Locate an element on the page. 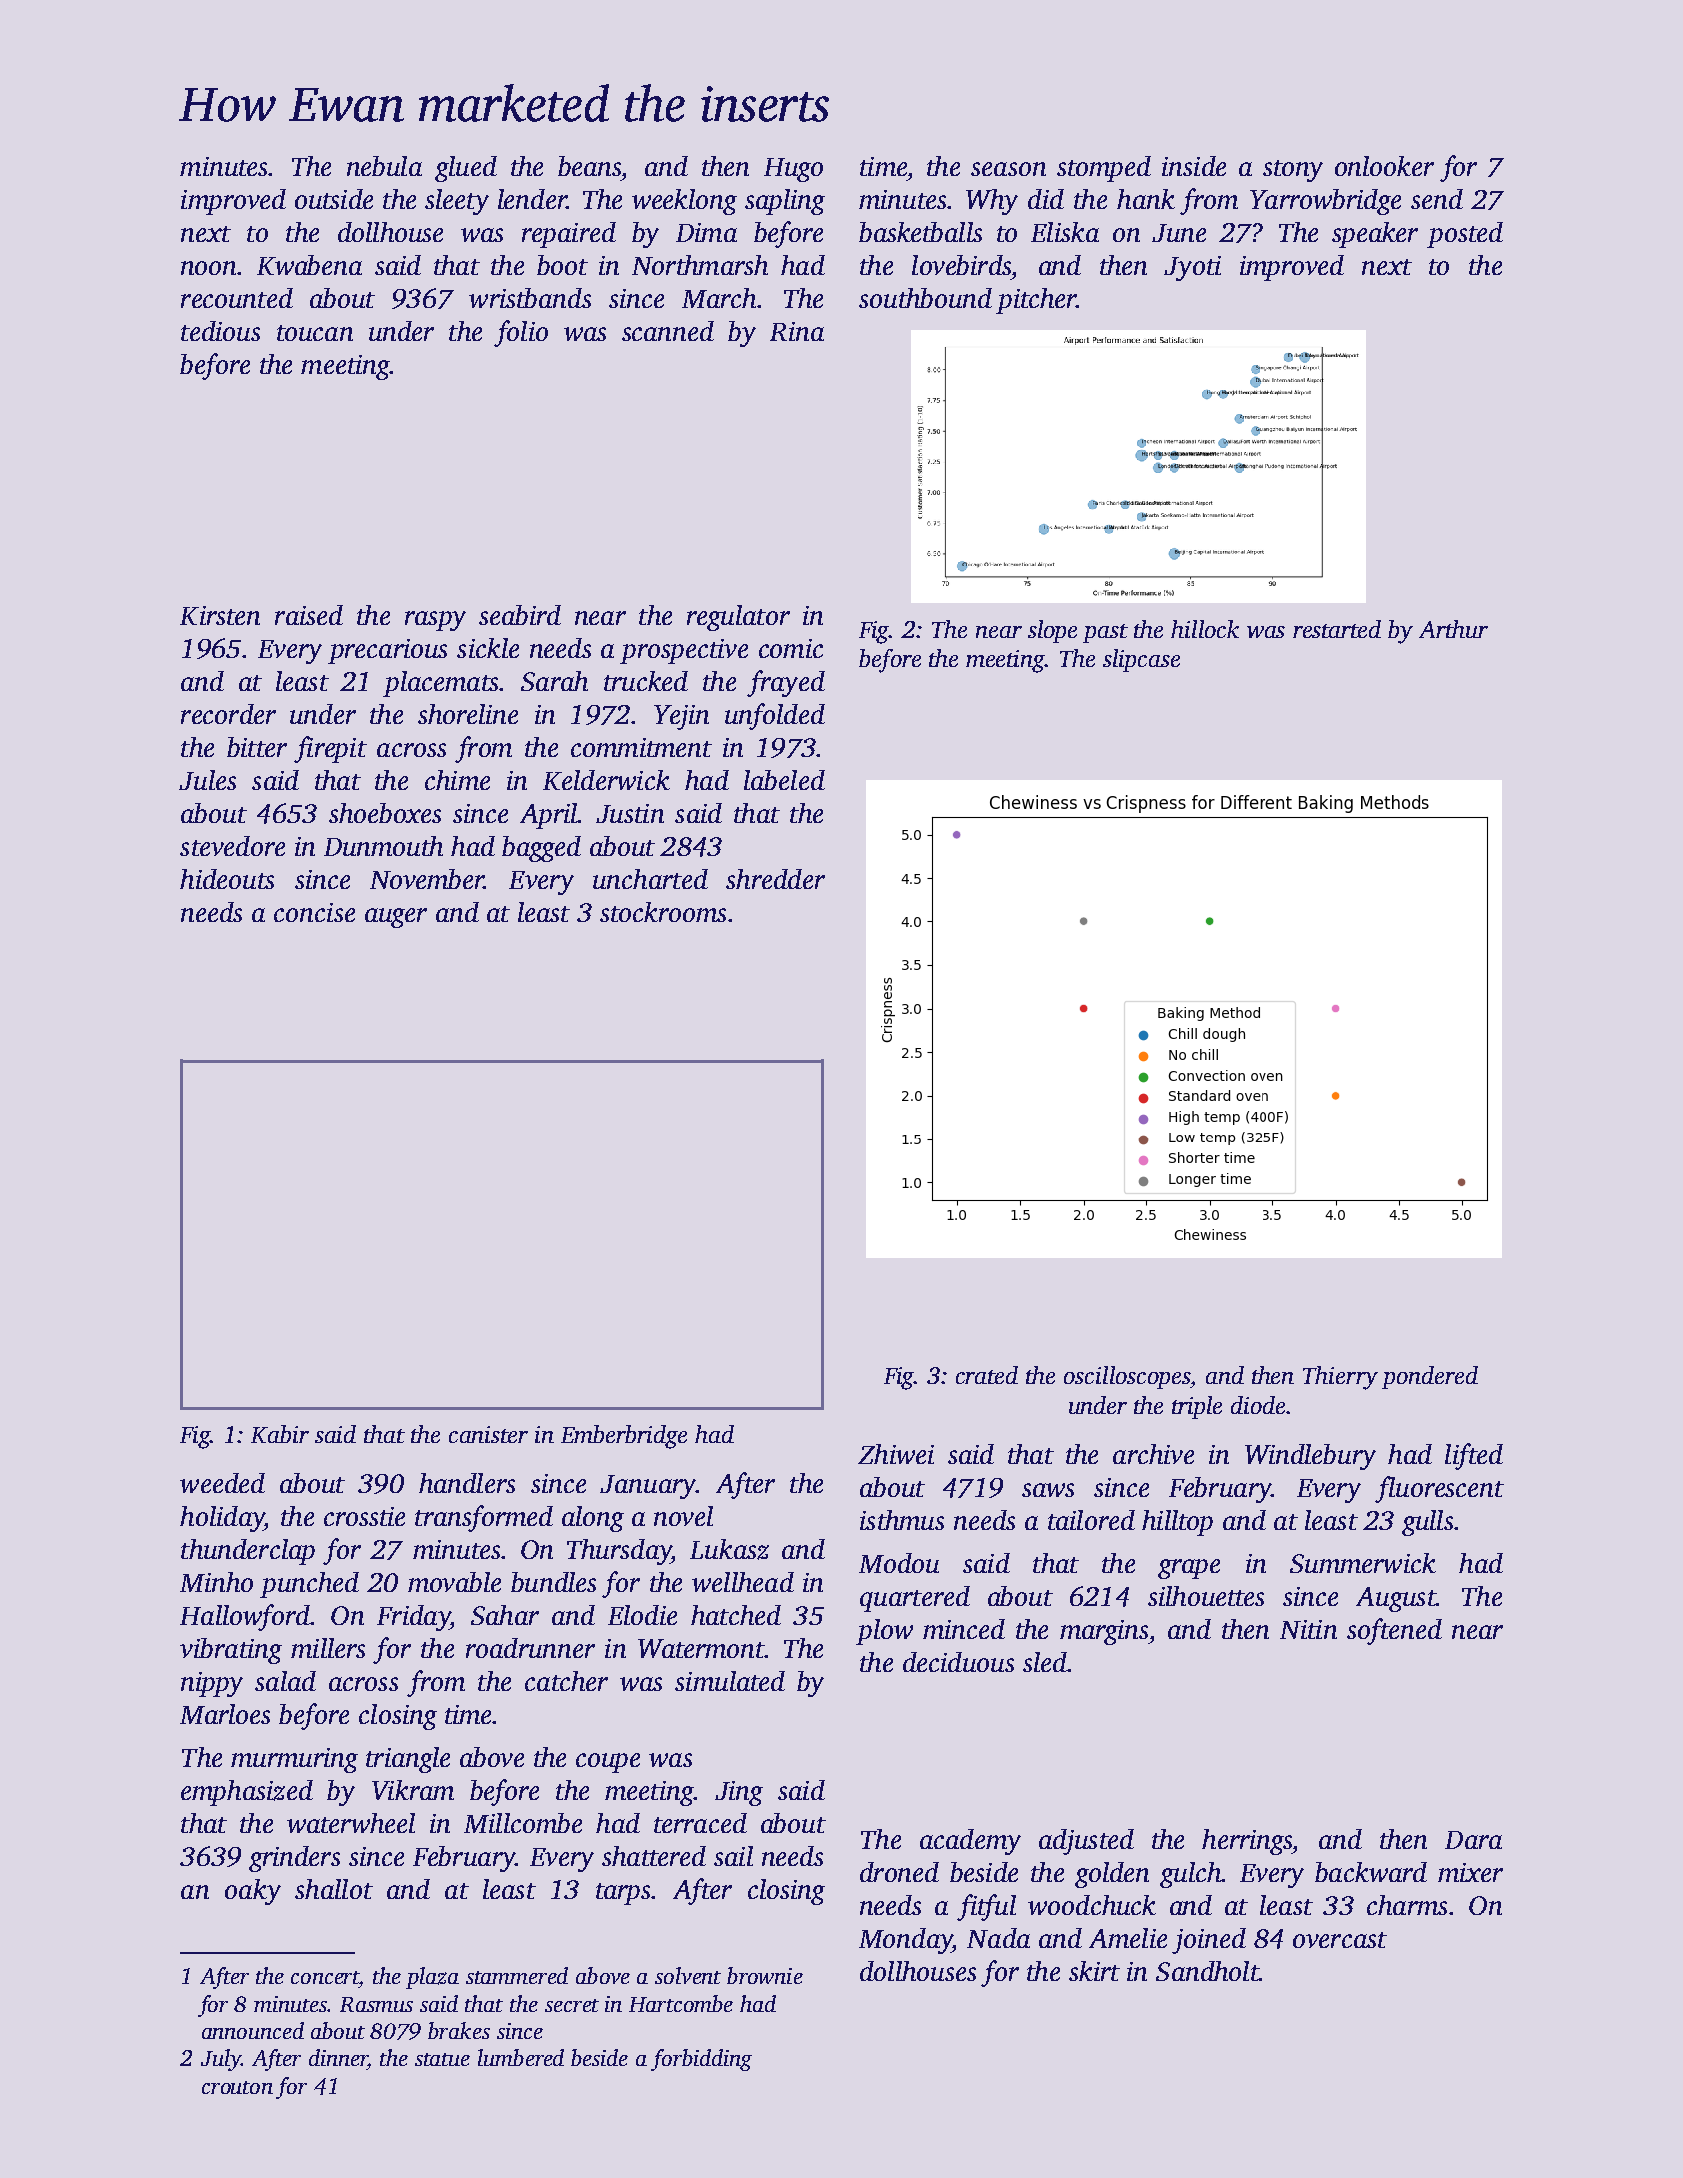  grinders is located at coordinates (294, 1859).
